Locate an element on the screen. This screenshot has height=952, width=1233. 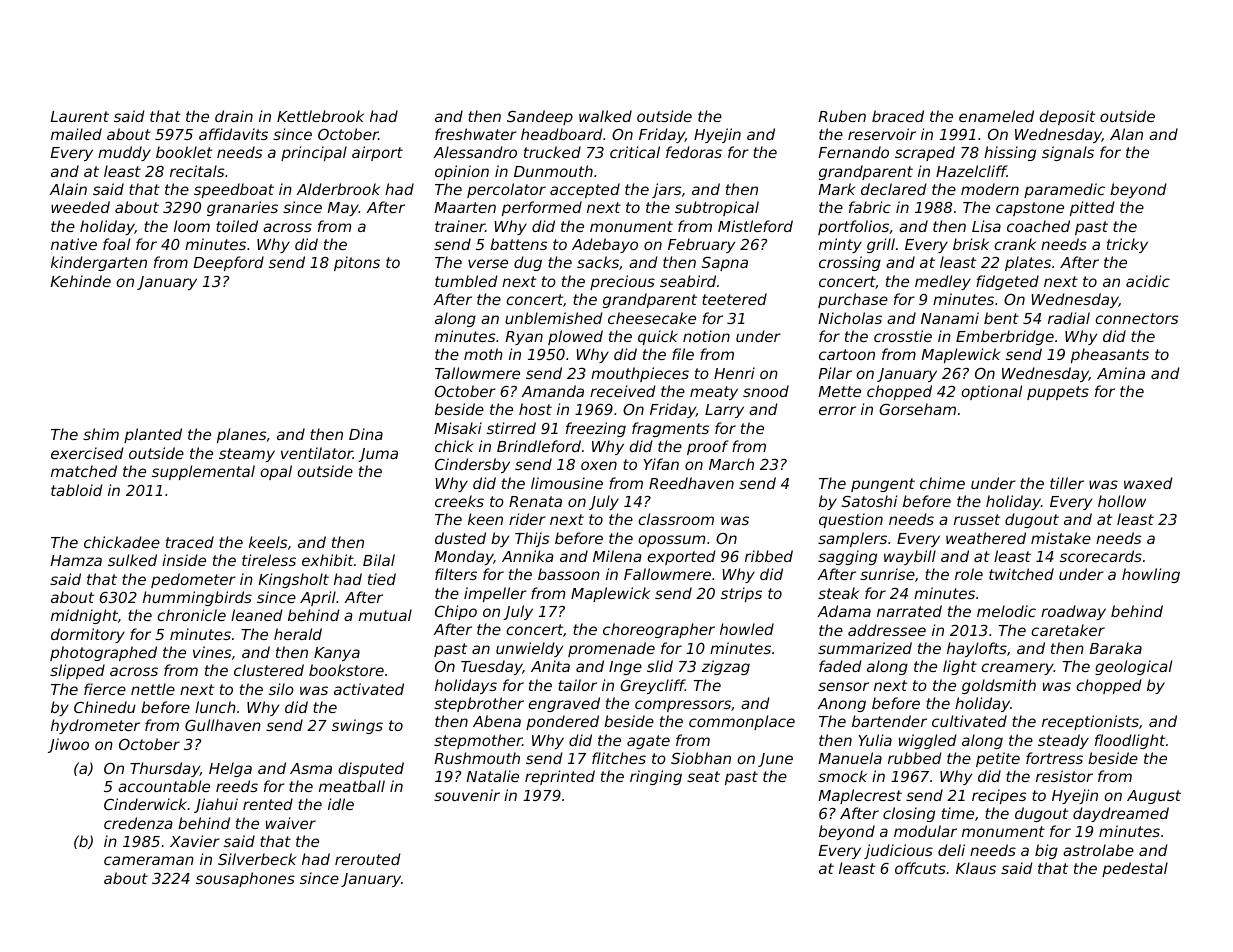
Hamza is located at coordinates (76, 560).
